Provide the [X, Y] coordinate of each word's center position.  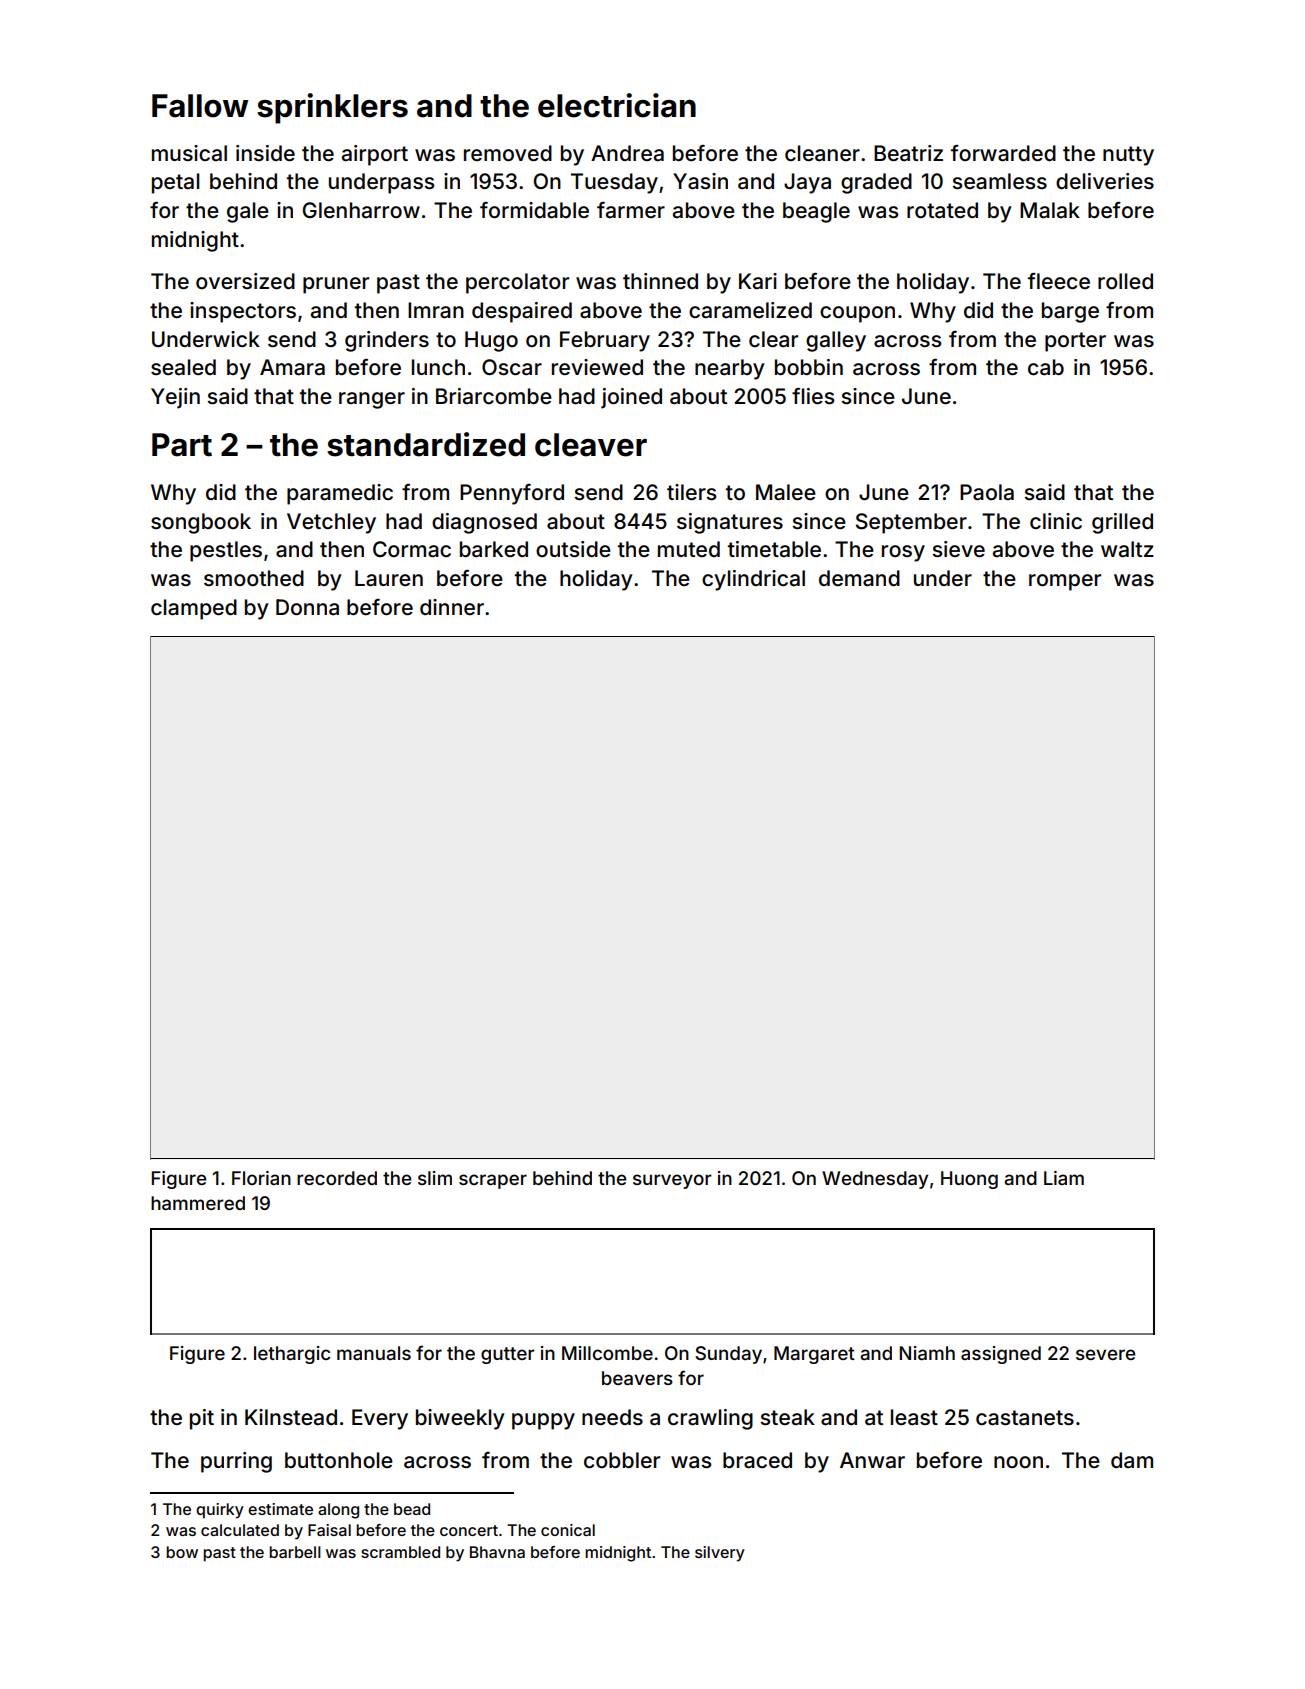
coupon [857, 314]
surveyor [672, 1181]
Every [380, 1419]
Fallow [200, 106]
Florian [261, 1178]
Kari [758, 281]
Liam [1064, 1178]
